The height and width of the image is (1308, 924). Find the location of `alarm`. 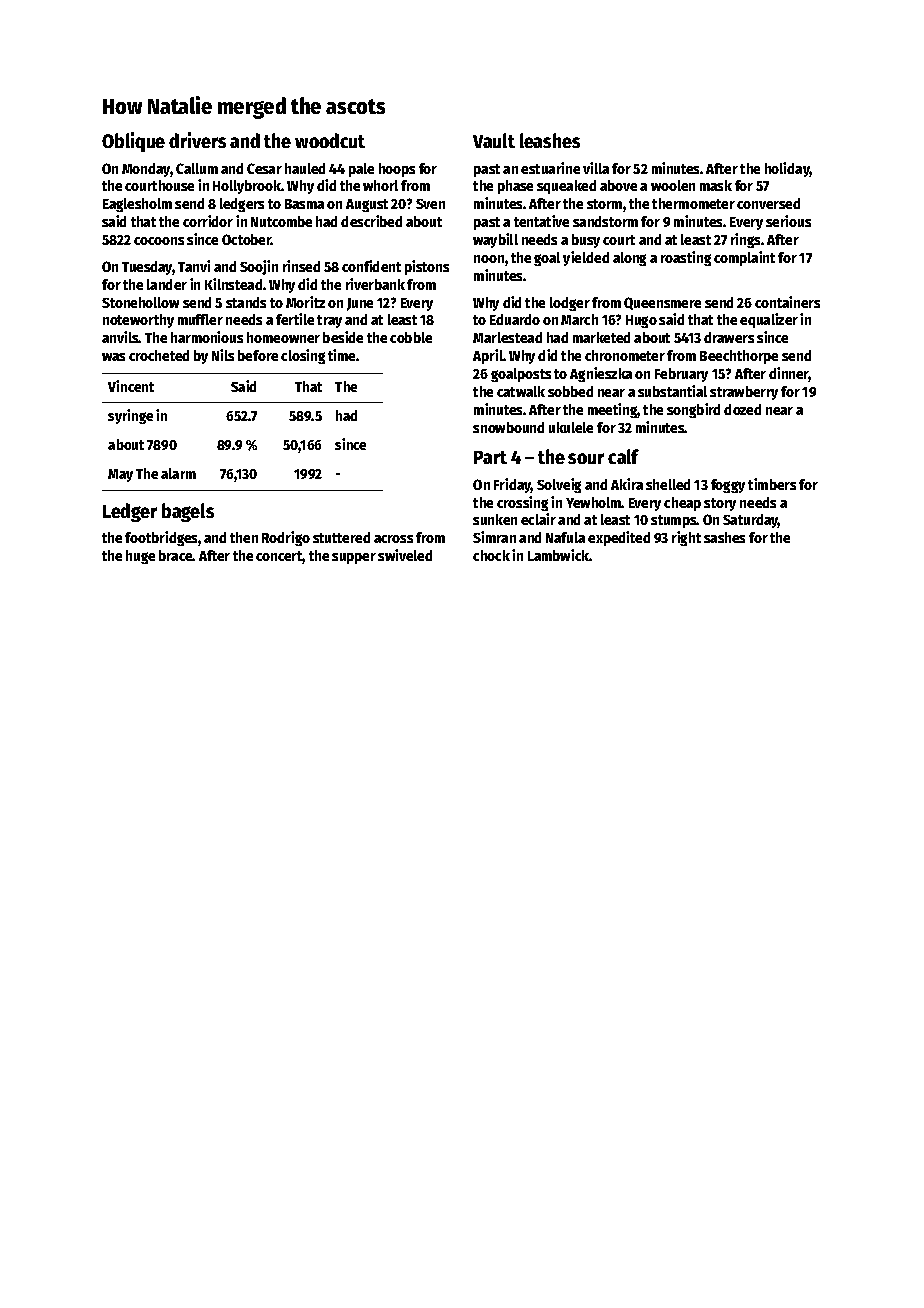

alarm is located at coordinates (178, 473).
